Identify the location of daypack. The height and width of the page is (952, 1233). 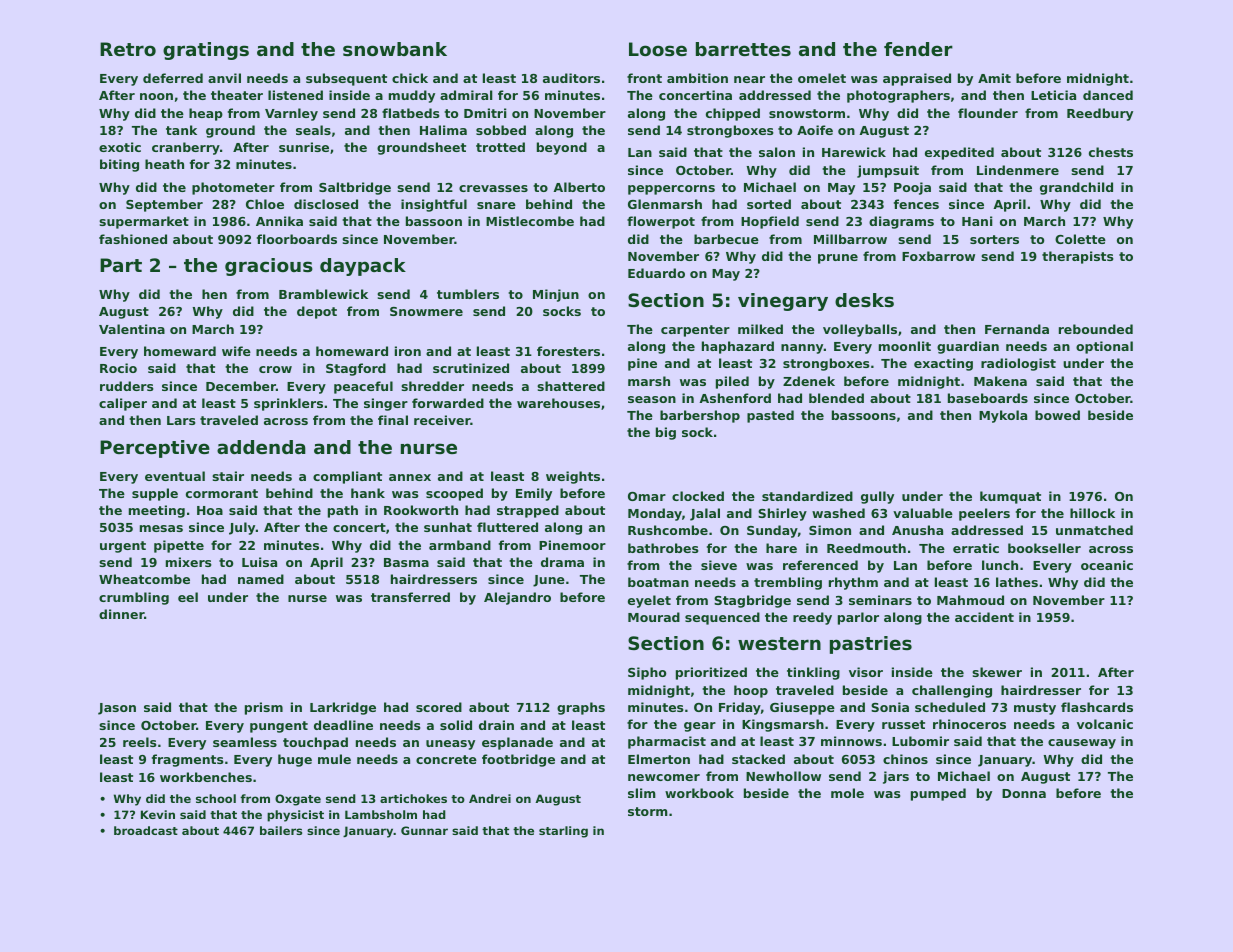
(363, 267).
